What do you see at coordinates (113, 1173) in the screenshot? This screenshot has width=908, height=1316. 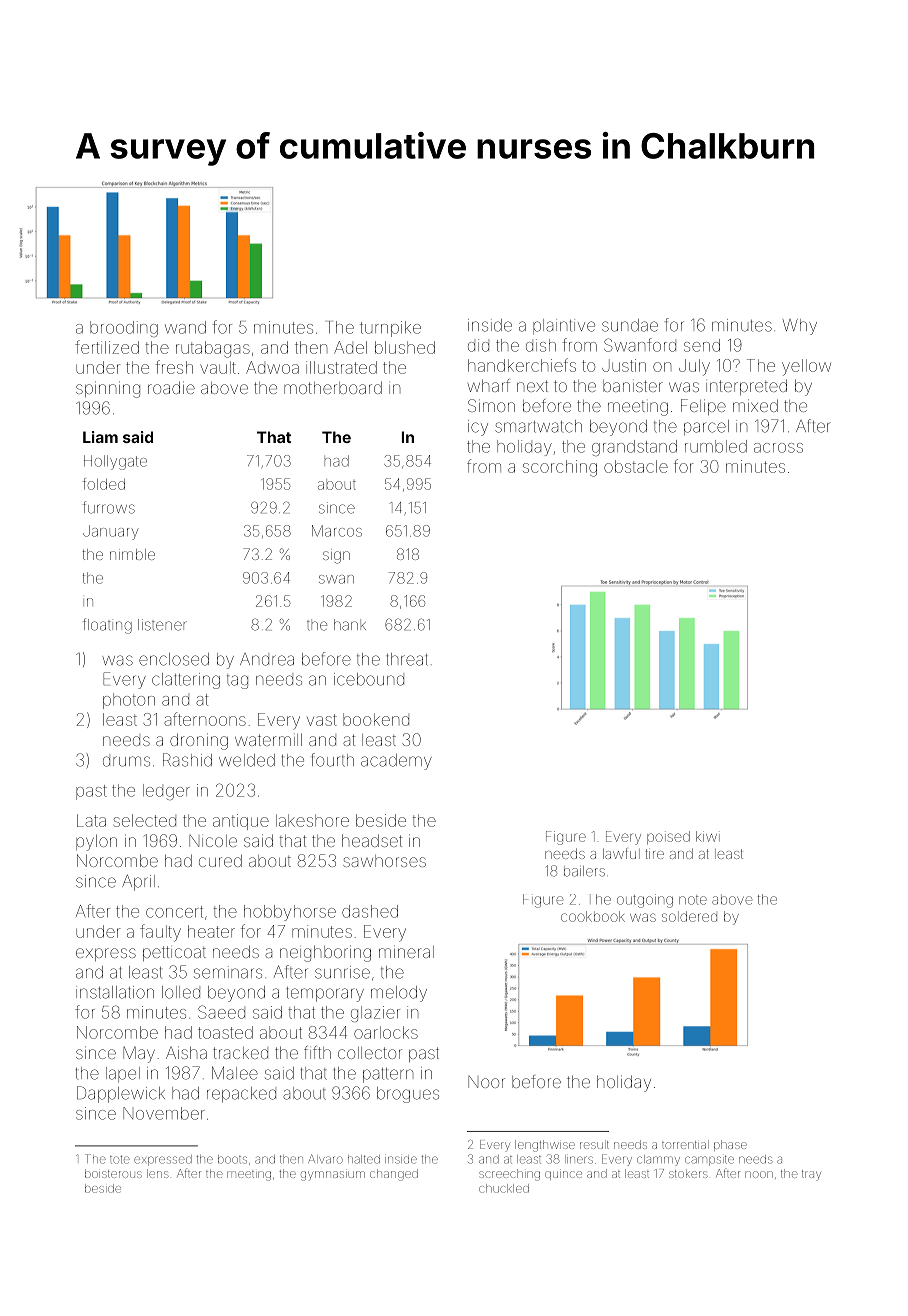 I see `boisterous` at bounding box center [113, 1173].
